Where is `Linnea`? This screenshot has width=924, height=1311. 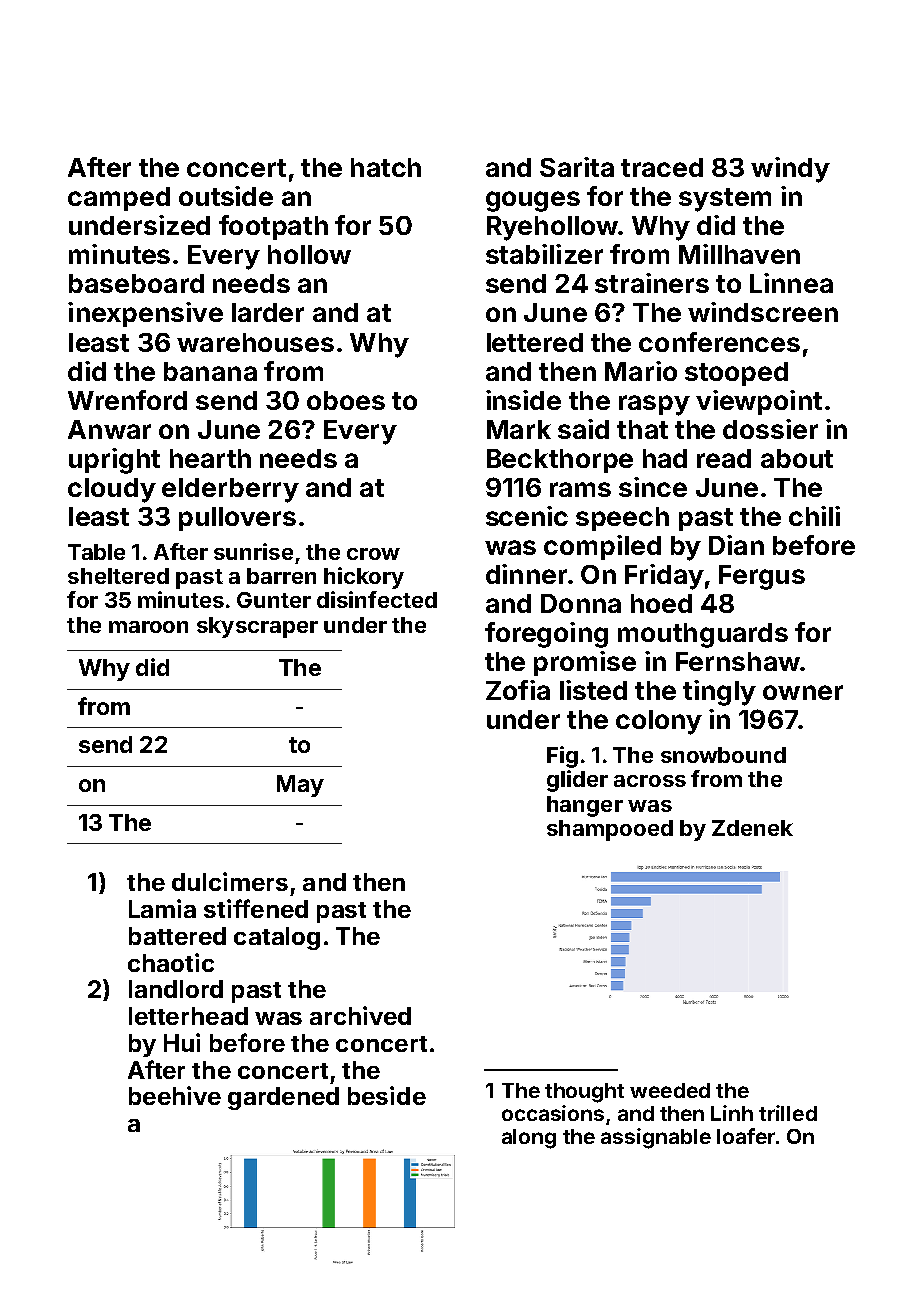
Linnea is located at coordinates (791, 283).
